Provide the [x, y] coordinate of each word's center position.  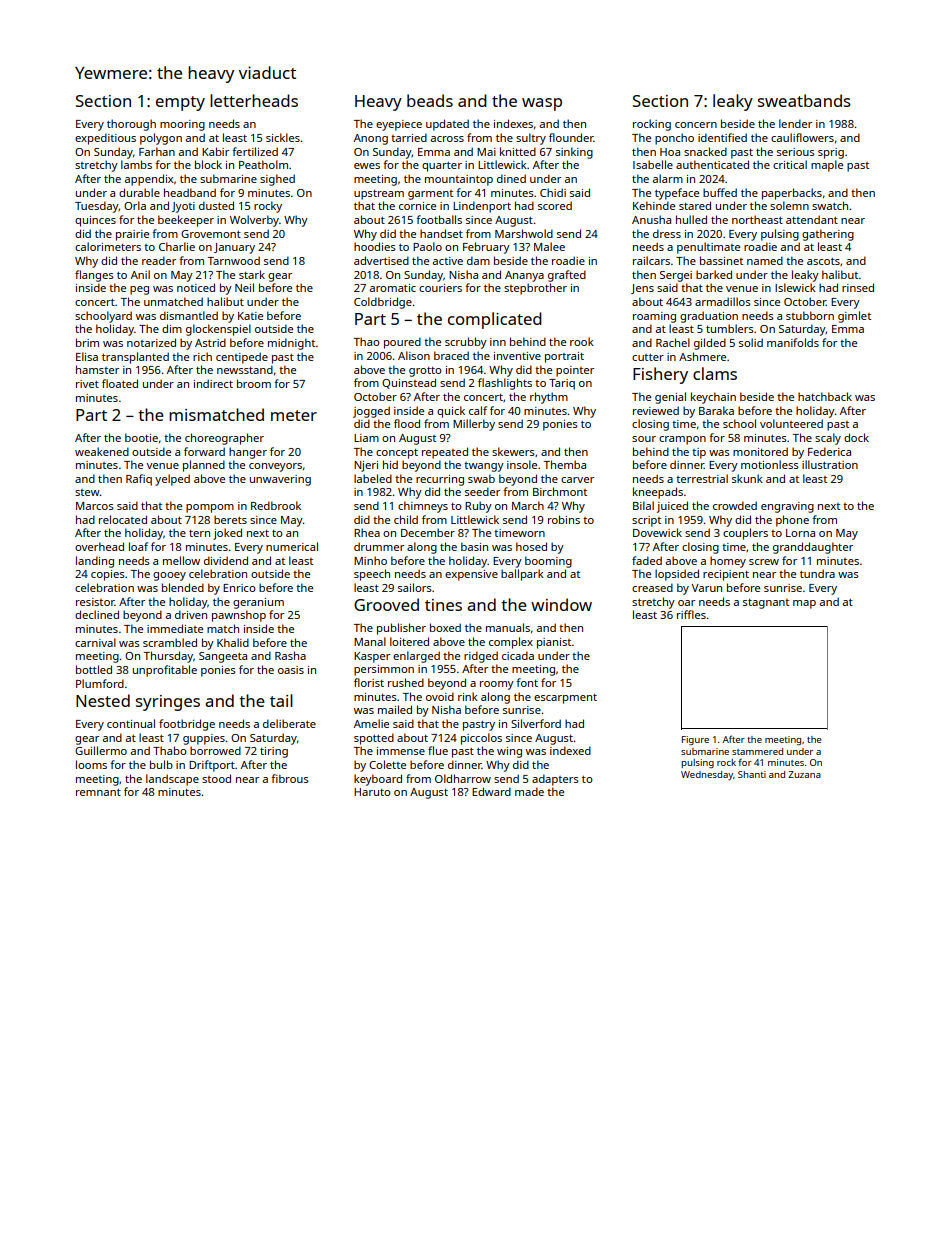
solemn [789, 205]
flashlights [505, 384]
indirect [213, 383]
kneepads [658, 493]
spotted [374, 739]
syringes [168, 703]
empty [180, 103]
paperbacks [792, 194]
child [406, 519]
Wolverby [254, 221]
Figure [695, 740]
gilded [710, 344]
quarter [442, 167]
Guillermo [101, 750]
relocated [123, 519]
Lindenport [482, 207]
